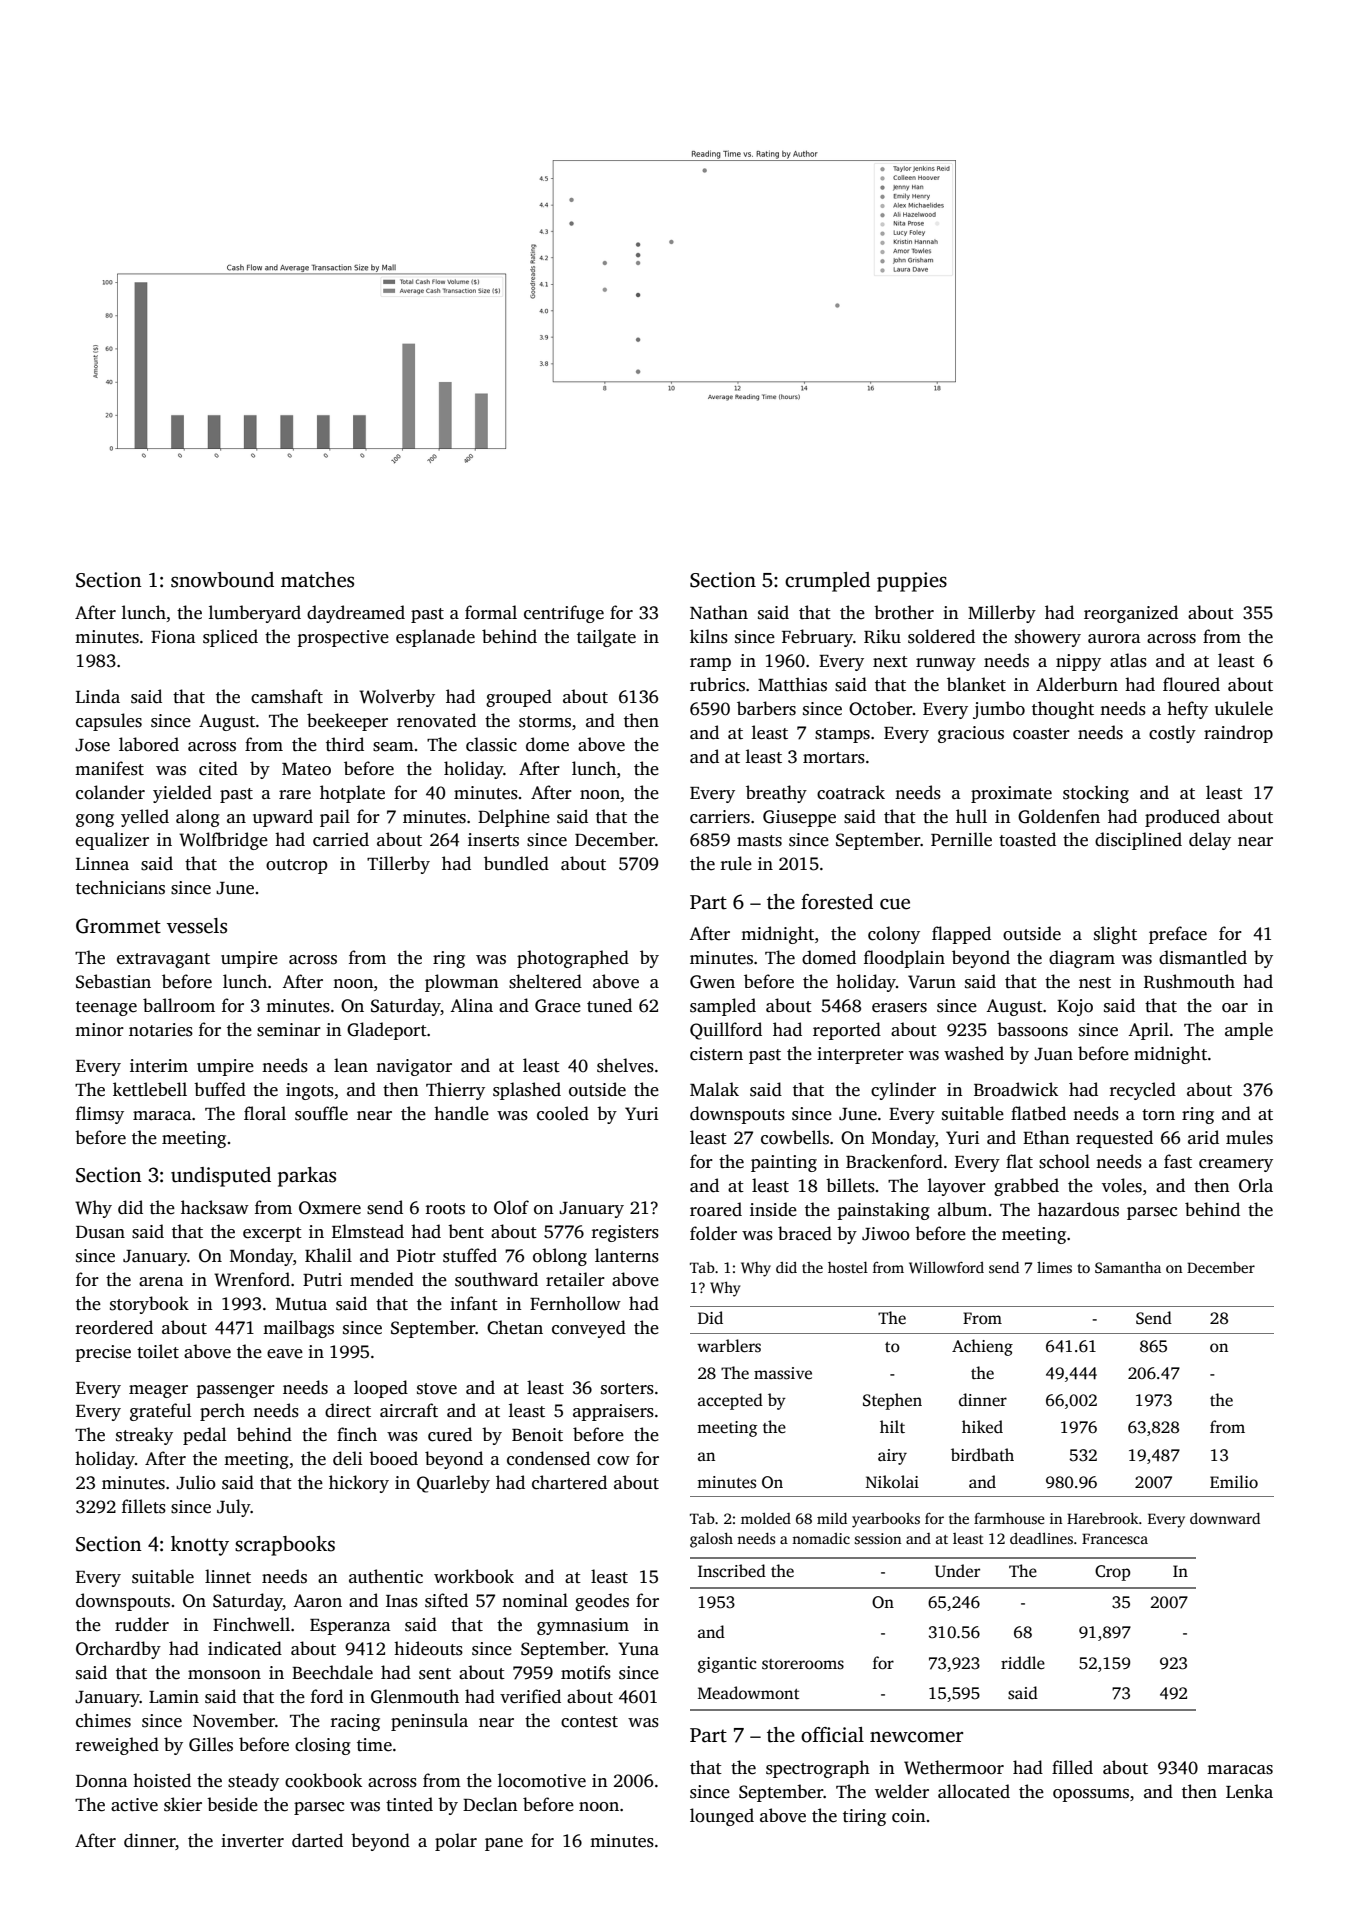  Describe the element at coordinates (957, 1187) in the screenshot. I see `layover` at that location.
